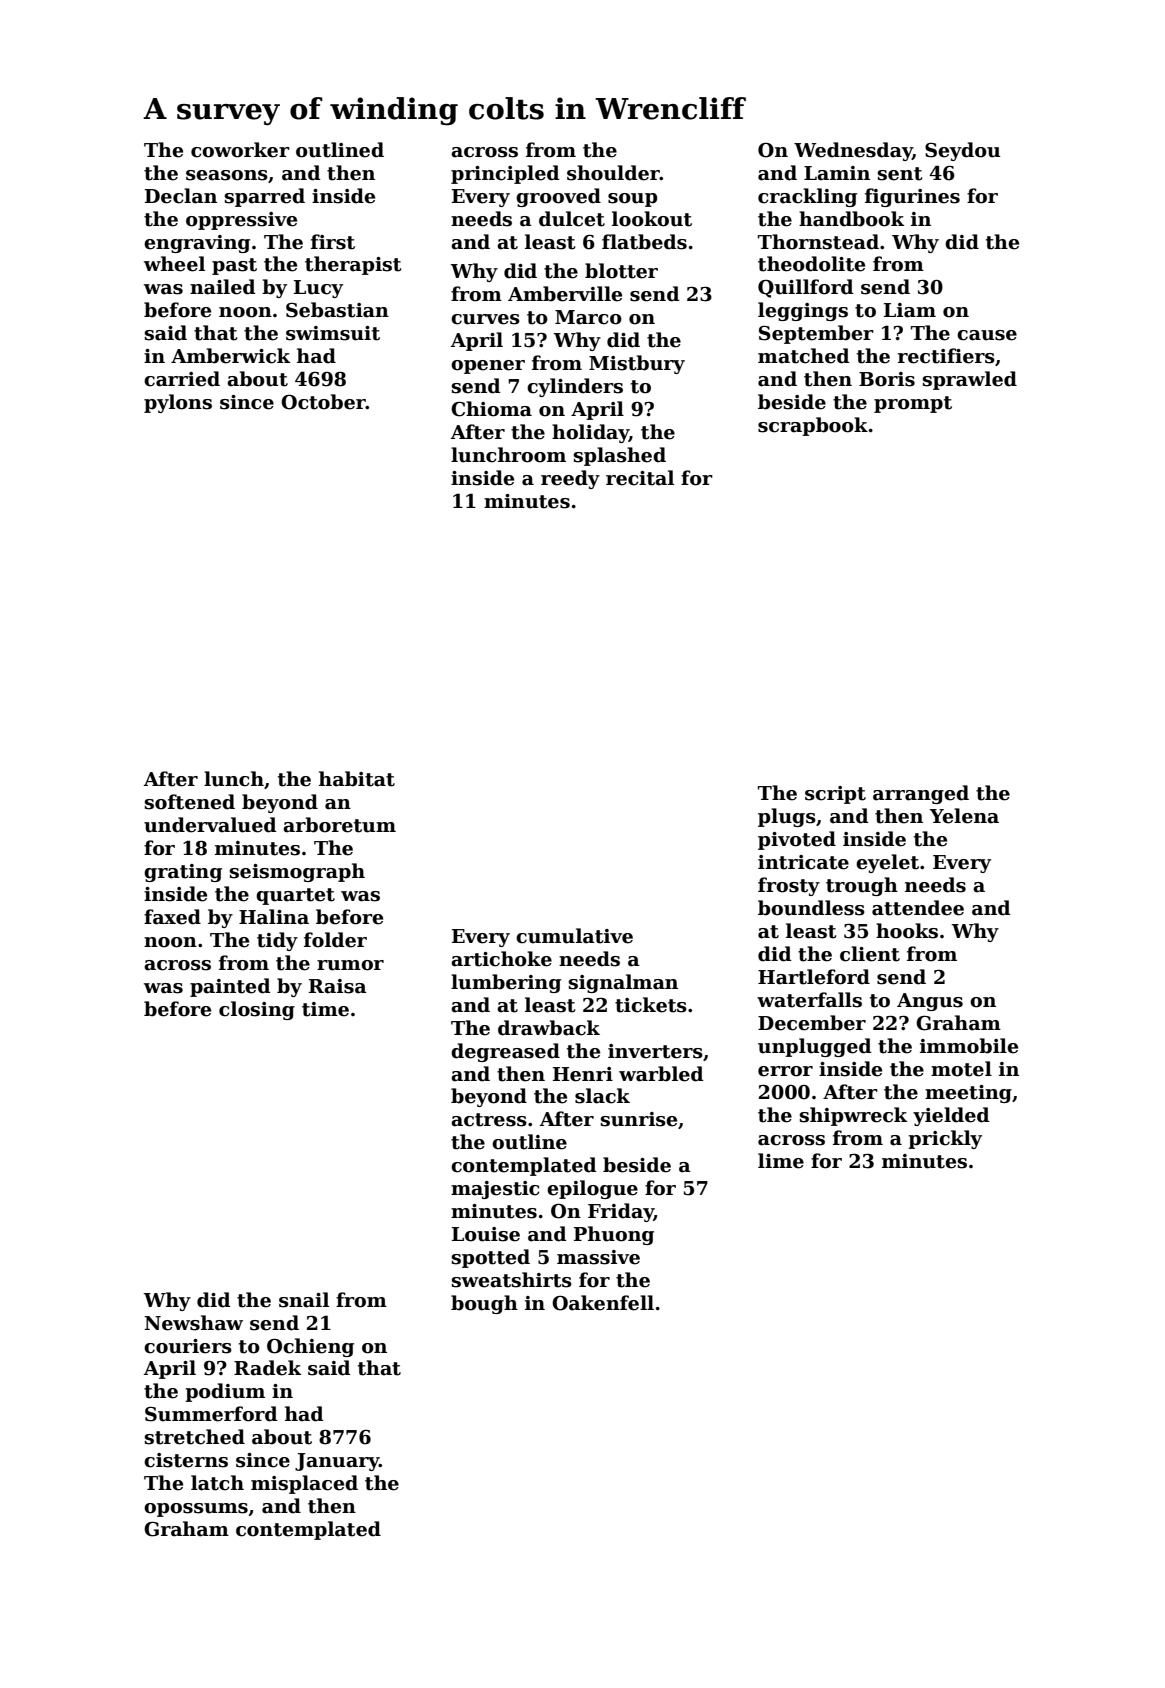  I want to click on Yelena, so click(964, 816).
